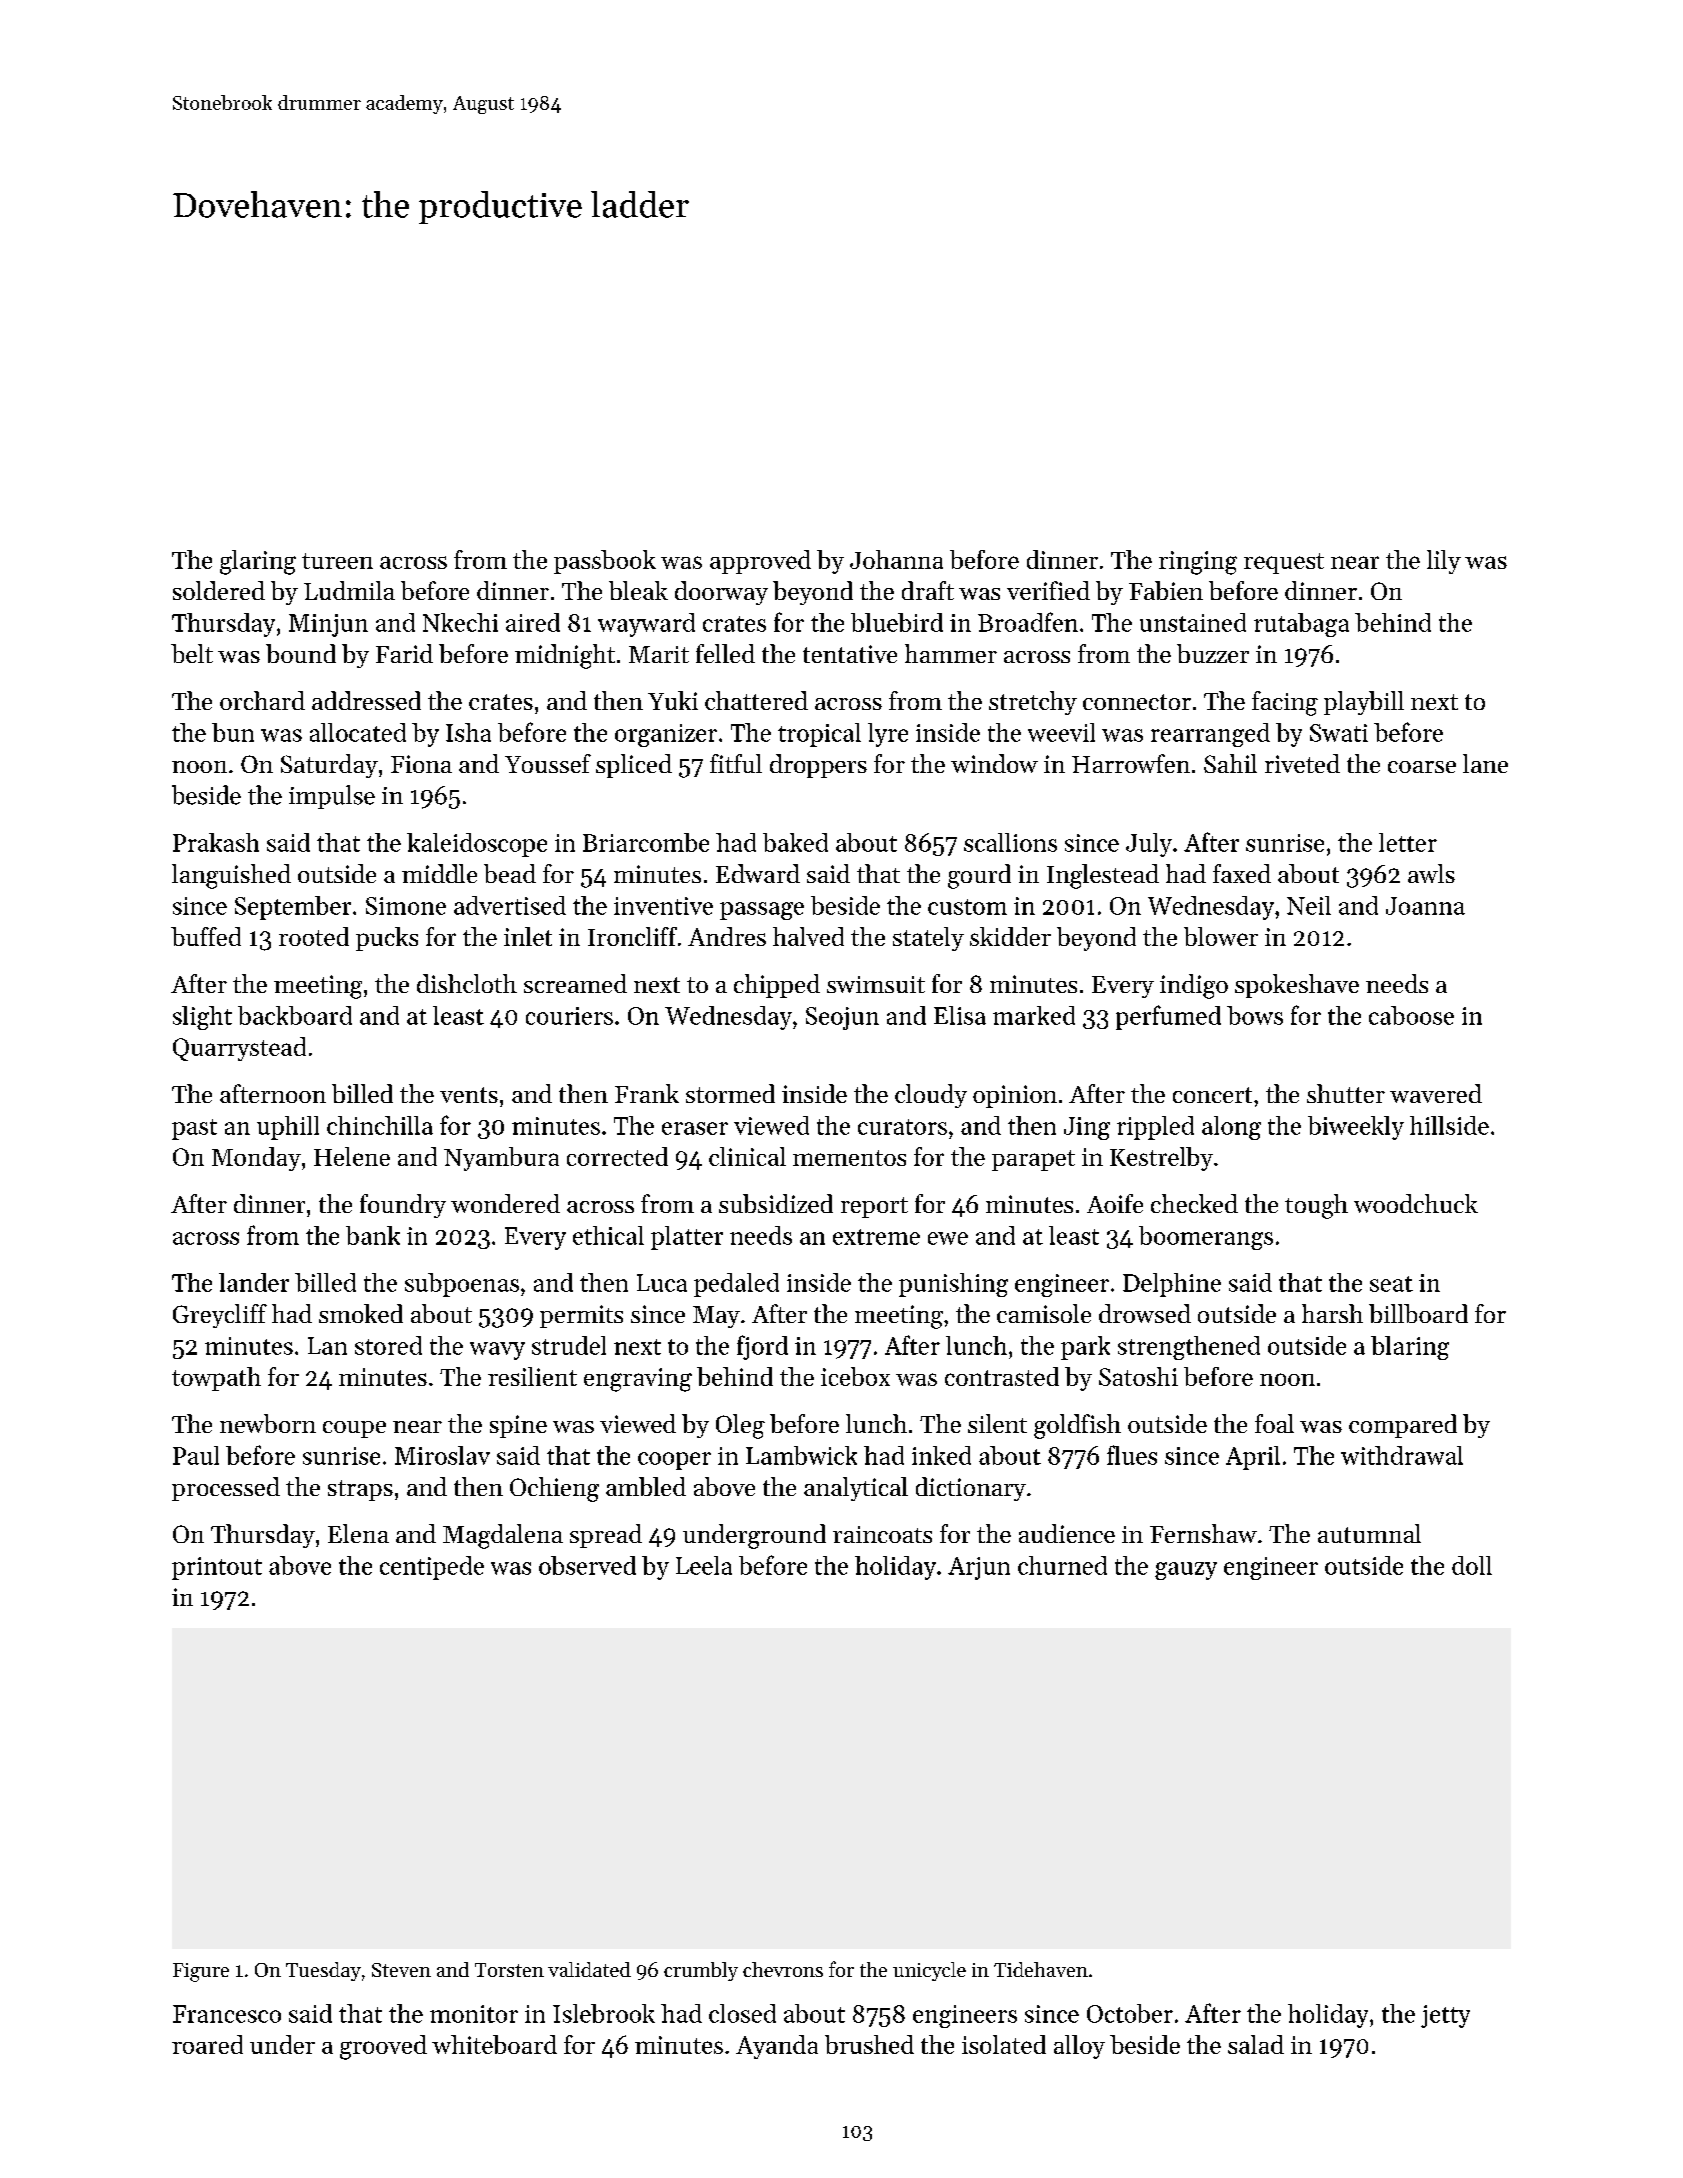 This screenshot has width=1683, height=2178. What do you see at coordinates (855, 1376) in the screenshot?
I see `icebox` at bounding box center [855, 1376].
